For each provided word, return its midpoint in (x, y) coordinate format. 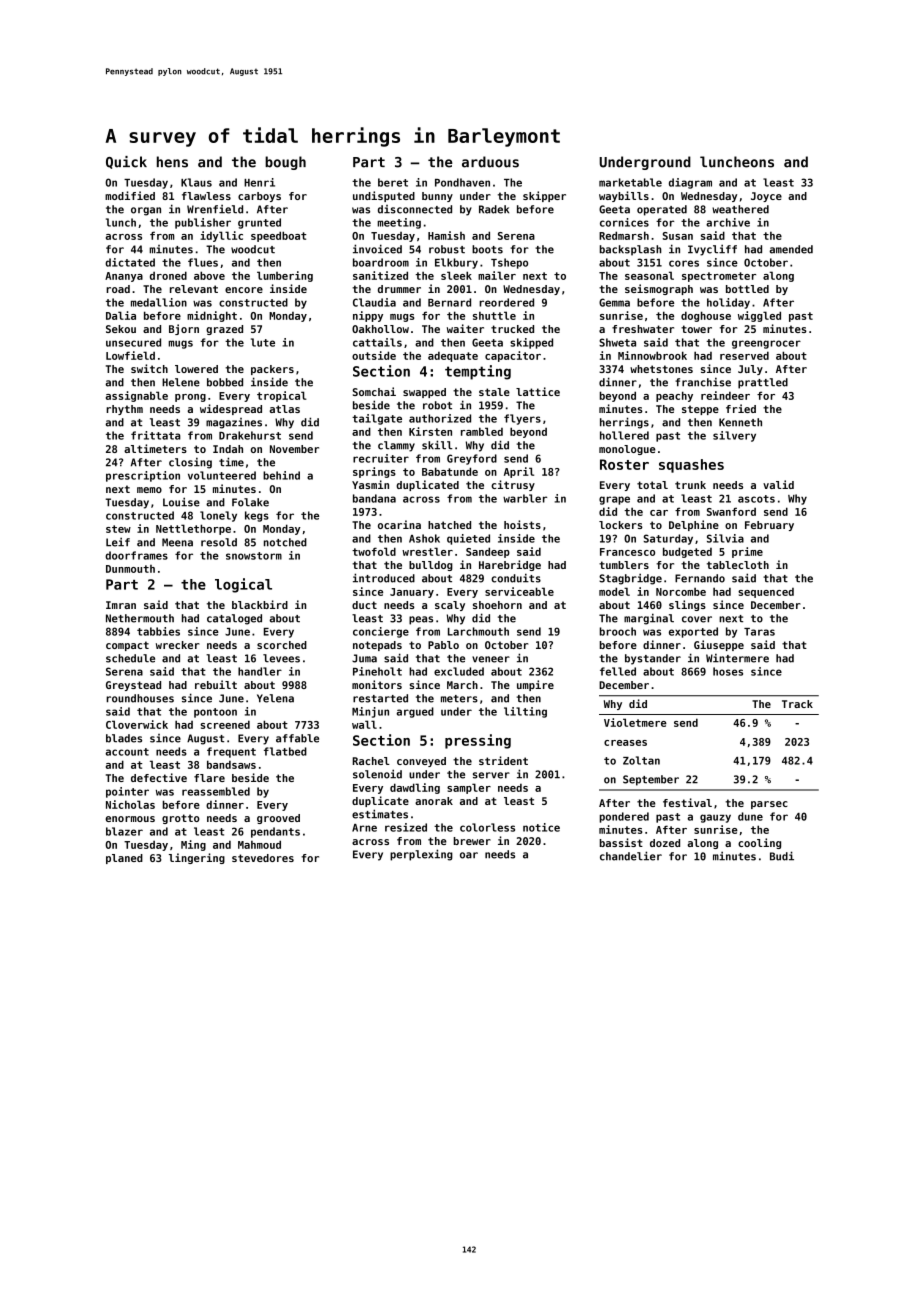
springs (374, 472)
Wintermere (737, 658)
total (652, 485)
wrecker (178, 645)
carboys (259, 197)
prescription (143, 476)
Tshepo (509, 263)
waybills (624, 196)
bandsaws (231, 764)
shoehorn (497, 605)
